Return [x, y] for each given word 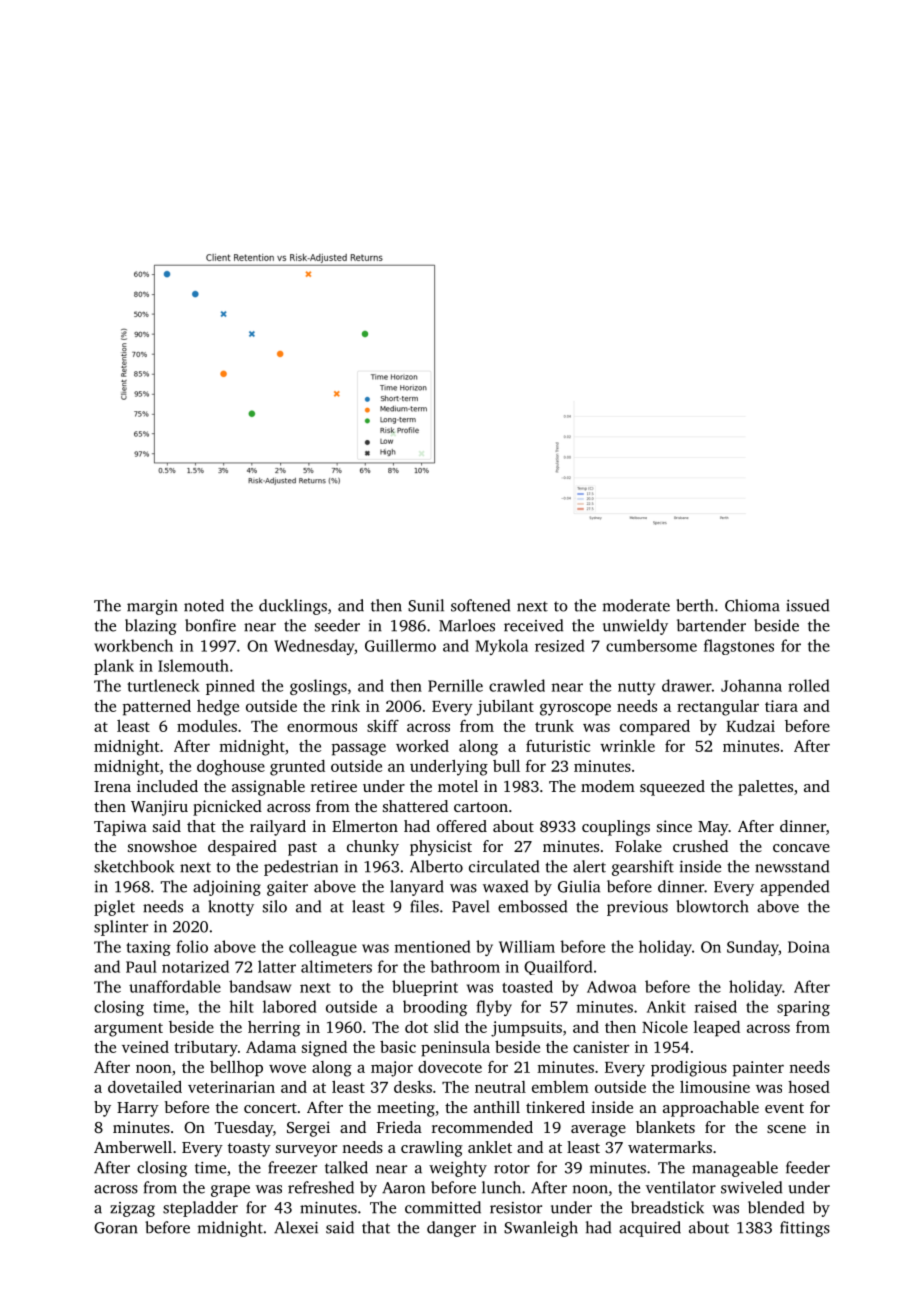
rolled [809, 685]
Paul [141, 966]
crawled [517, 685]
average [598, 1131]
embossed [532, 906]
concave [801, 848]
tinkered [555, 1107]
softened [480, 605]
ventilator [681, 1187]
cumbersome [651, 645]
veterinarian [231, 1087]
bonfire [210, 625]
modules [207, 726]
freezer [292, 1167]
